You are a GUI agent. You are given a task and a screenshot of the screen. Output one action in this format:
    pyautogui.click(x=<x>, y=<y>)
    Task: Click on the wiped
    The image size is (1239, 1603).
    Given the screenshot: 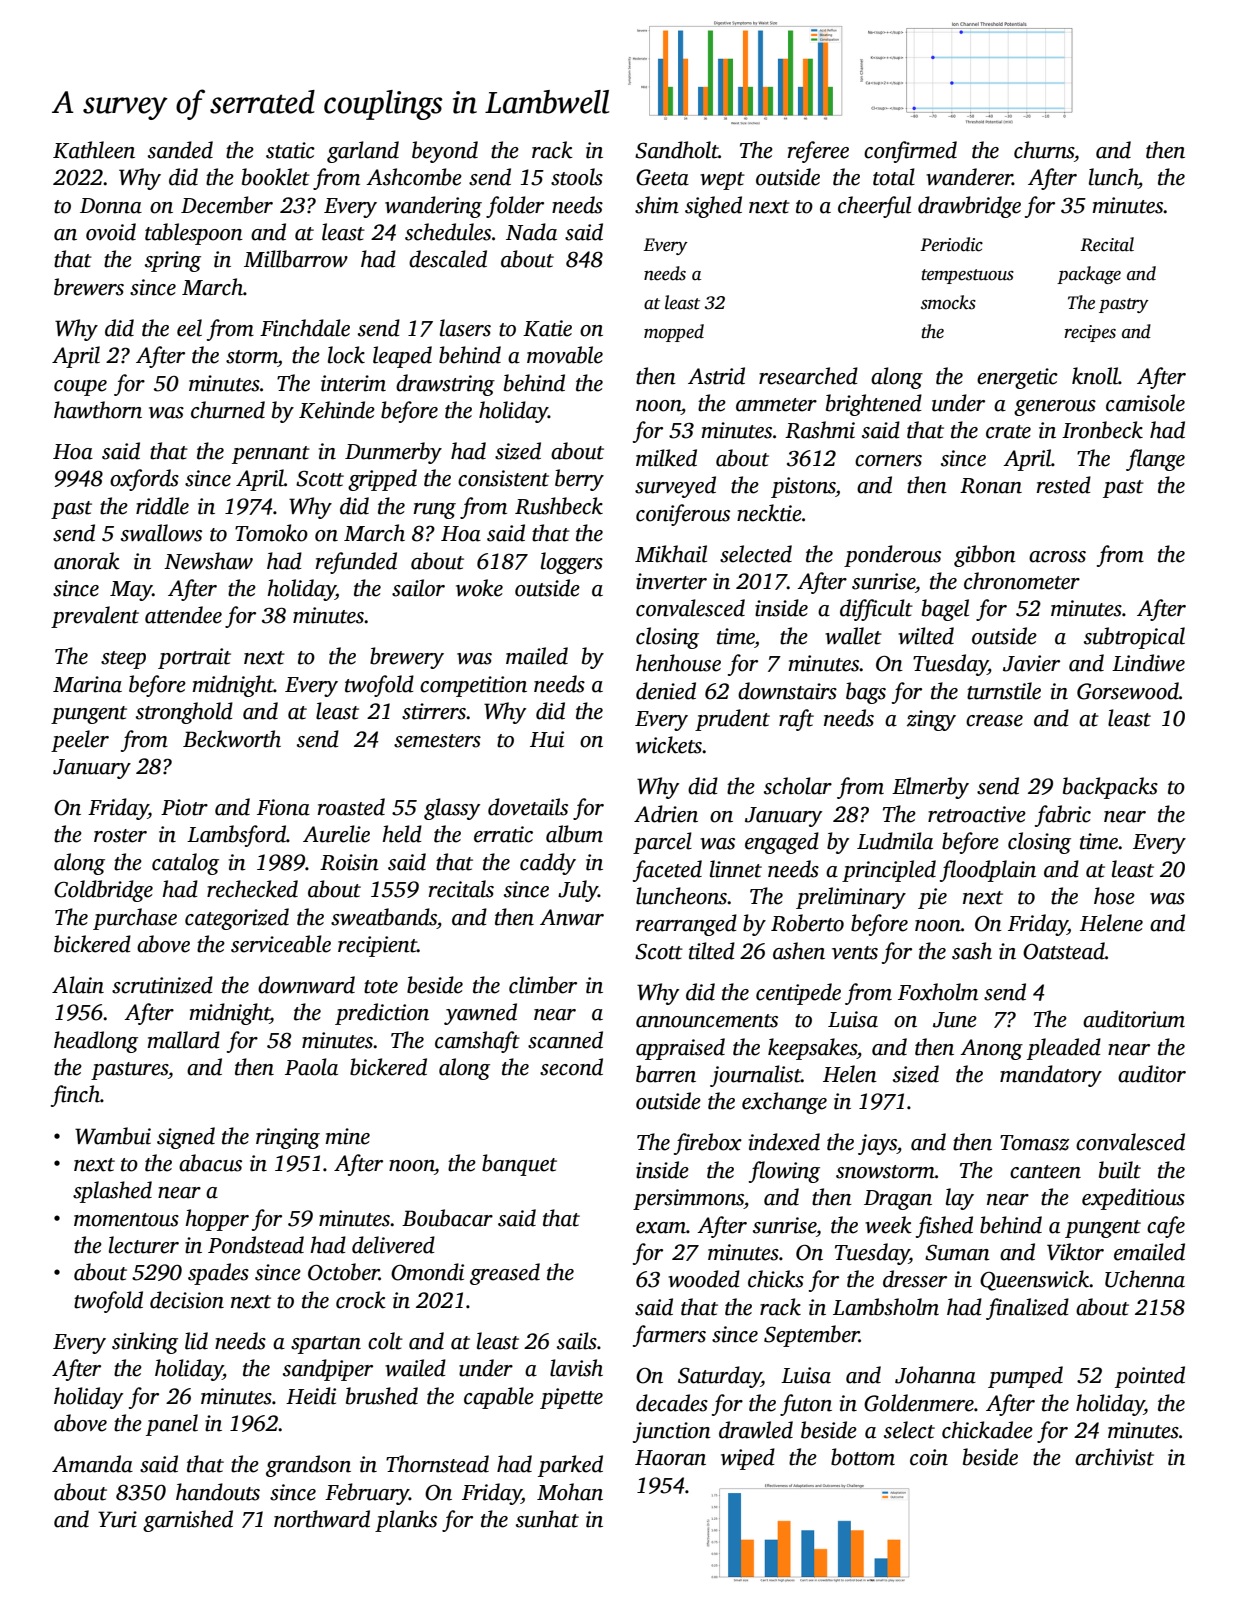 What is the action you would take?
    pyautogui.click(x=748, y=1459)
